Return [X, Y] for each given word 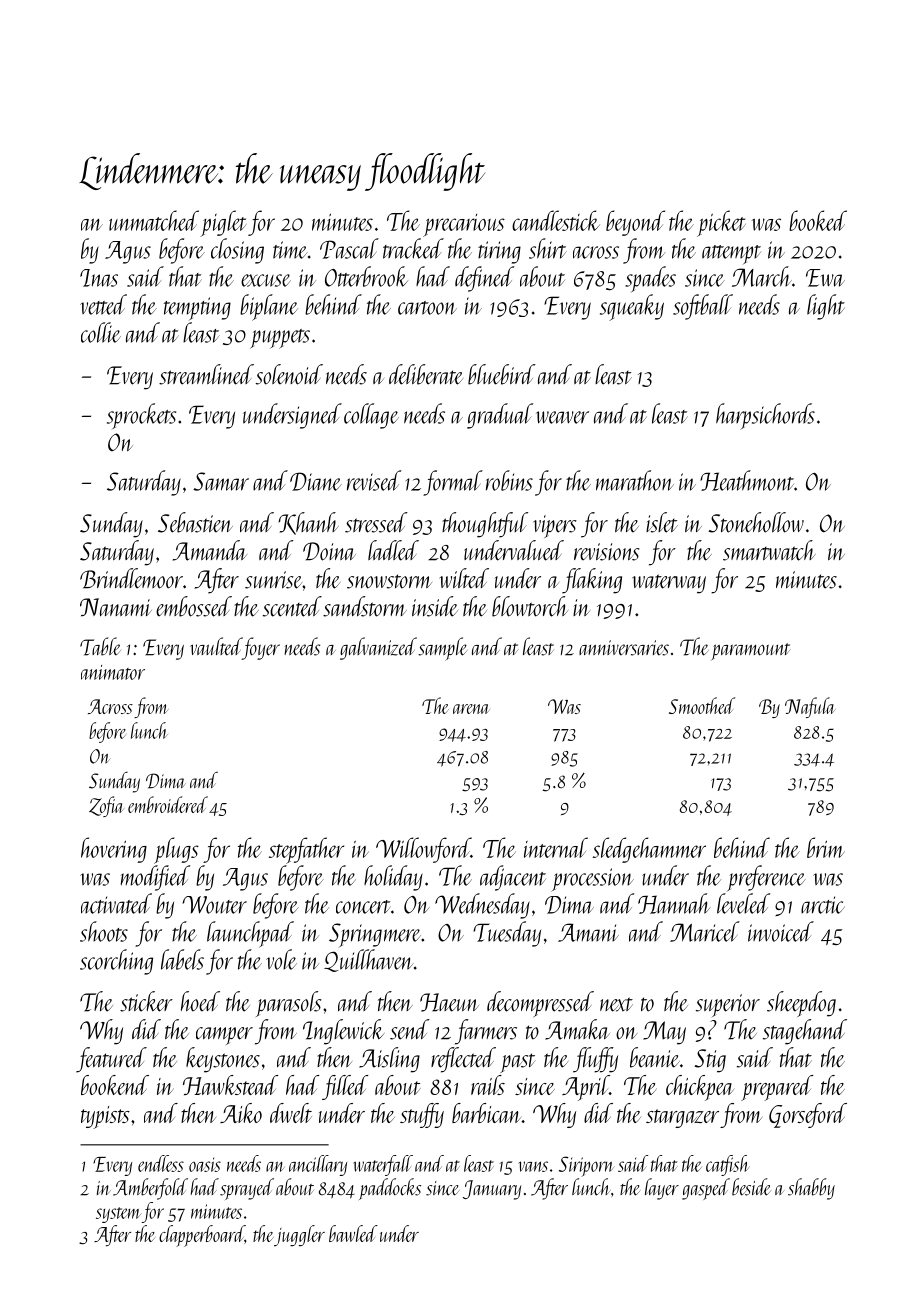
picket [721, 223]
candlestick [556, 220]
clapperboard [202, 1236]
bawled [353, 1233]
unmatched [154, 220]
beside [751, 1187]
